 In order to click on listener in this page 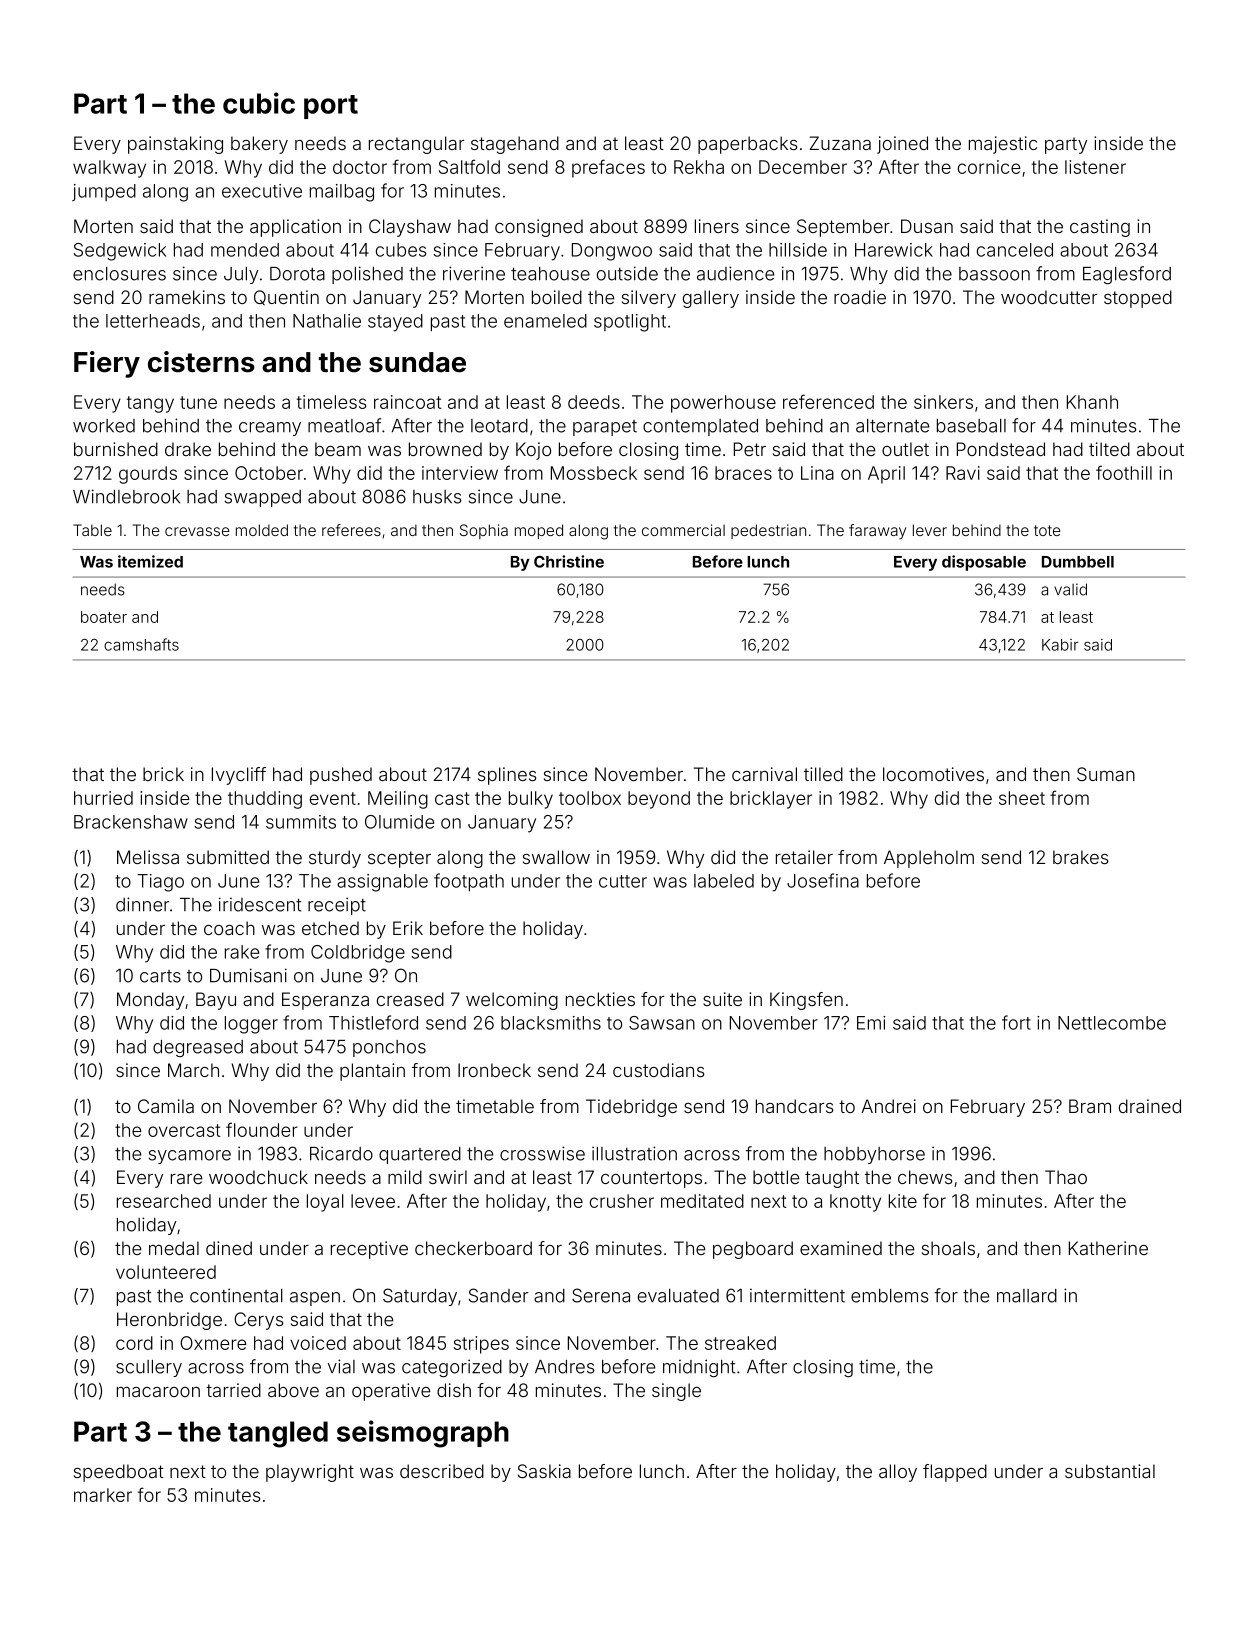, I will do `click(1095, 167)`.
